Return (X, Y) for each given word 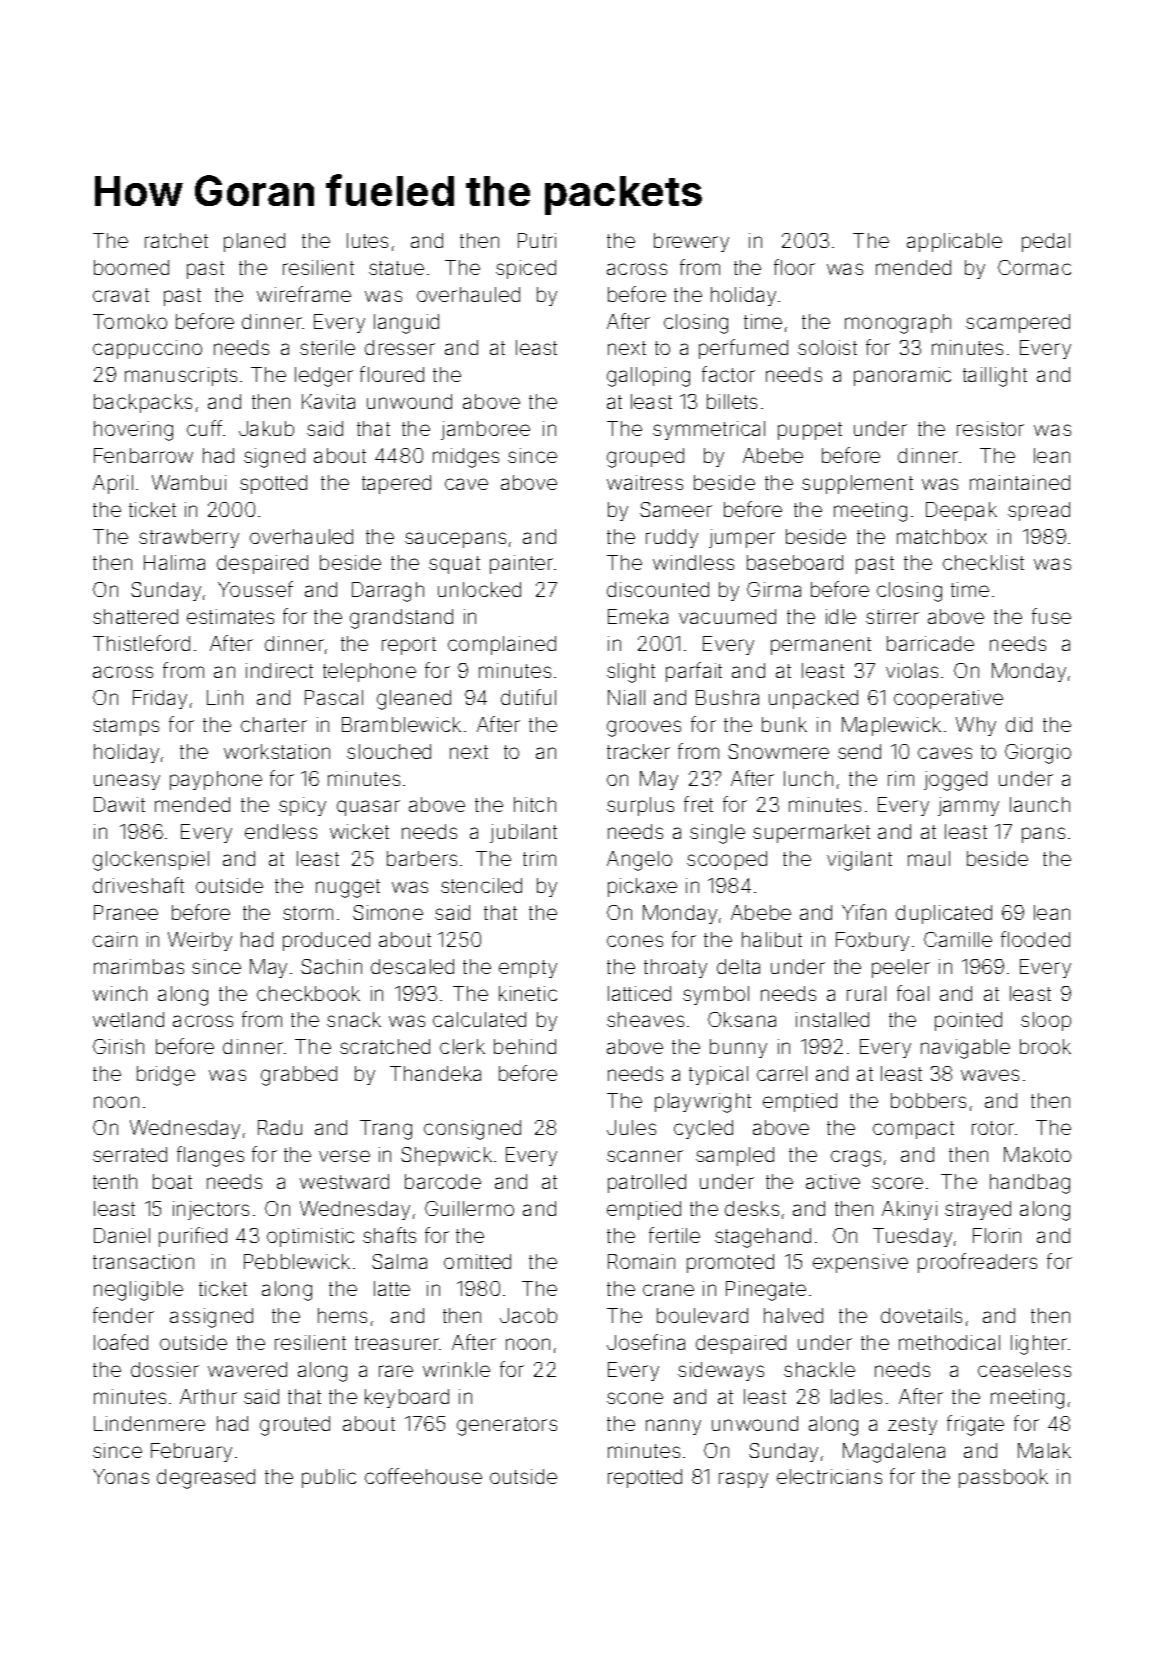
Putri (537, 240)
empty (528, 969)
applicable (954, 242)
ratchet (176, 240)
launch (1040, 804)
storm (308, 913)
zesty (912, 1426)
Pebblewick (297, 1261)
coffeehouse (423, 1476)
